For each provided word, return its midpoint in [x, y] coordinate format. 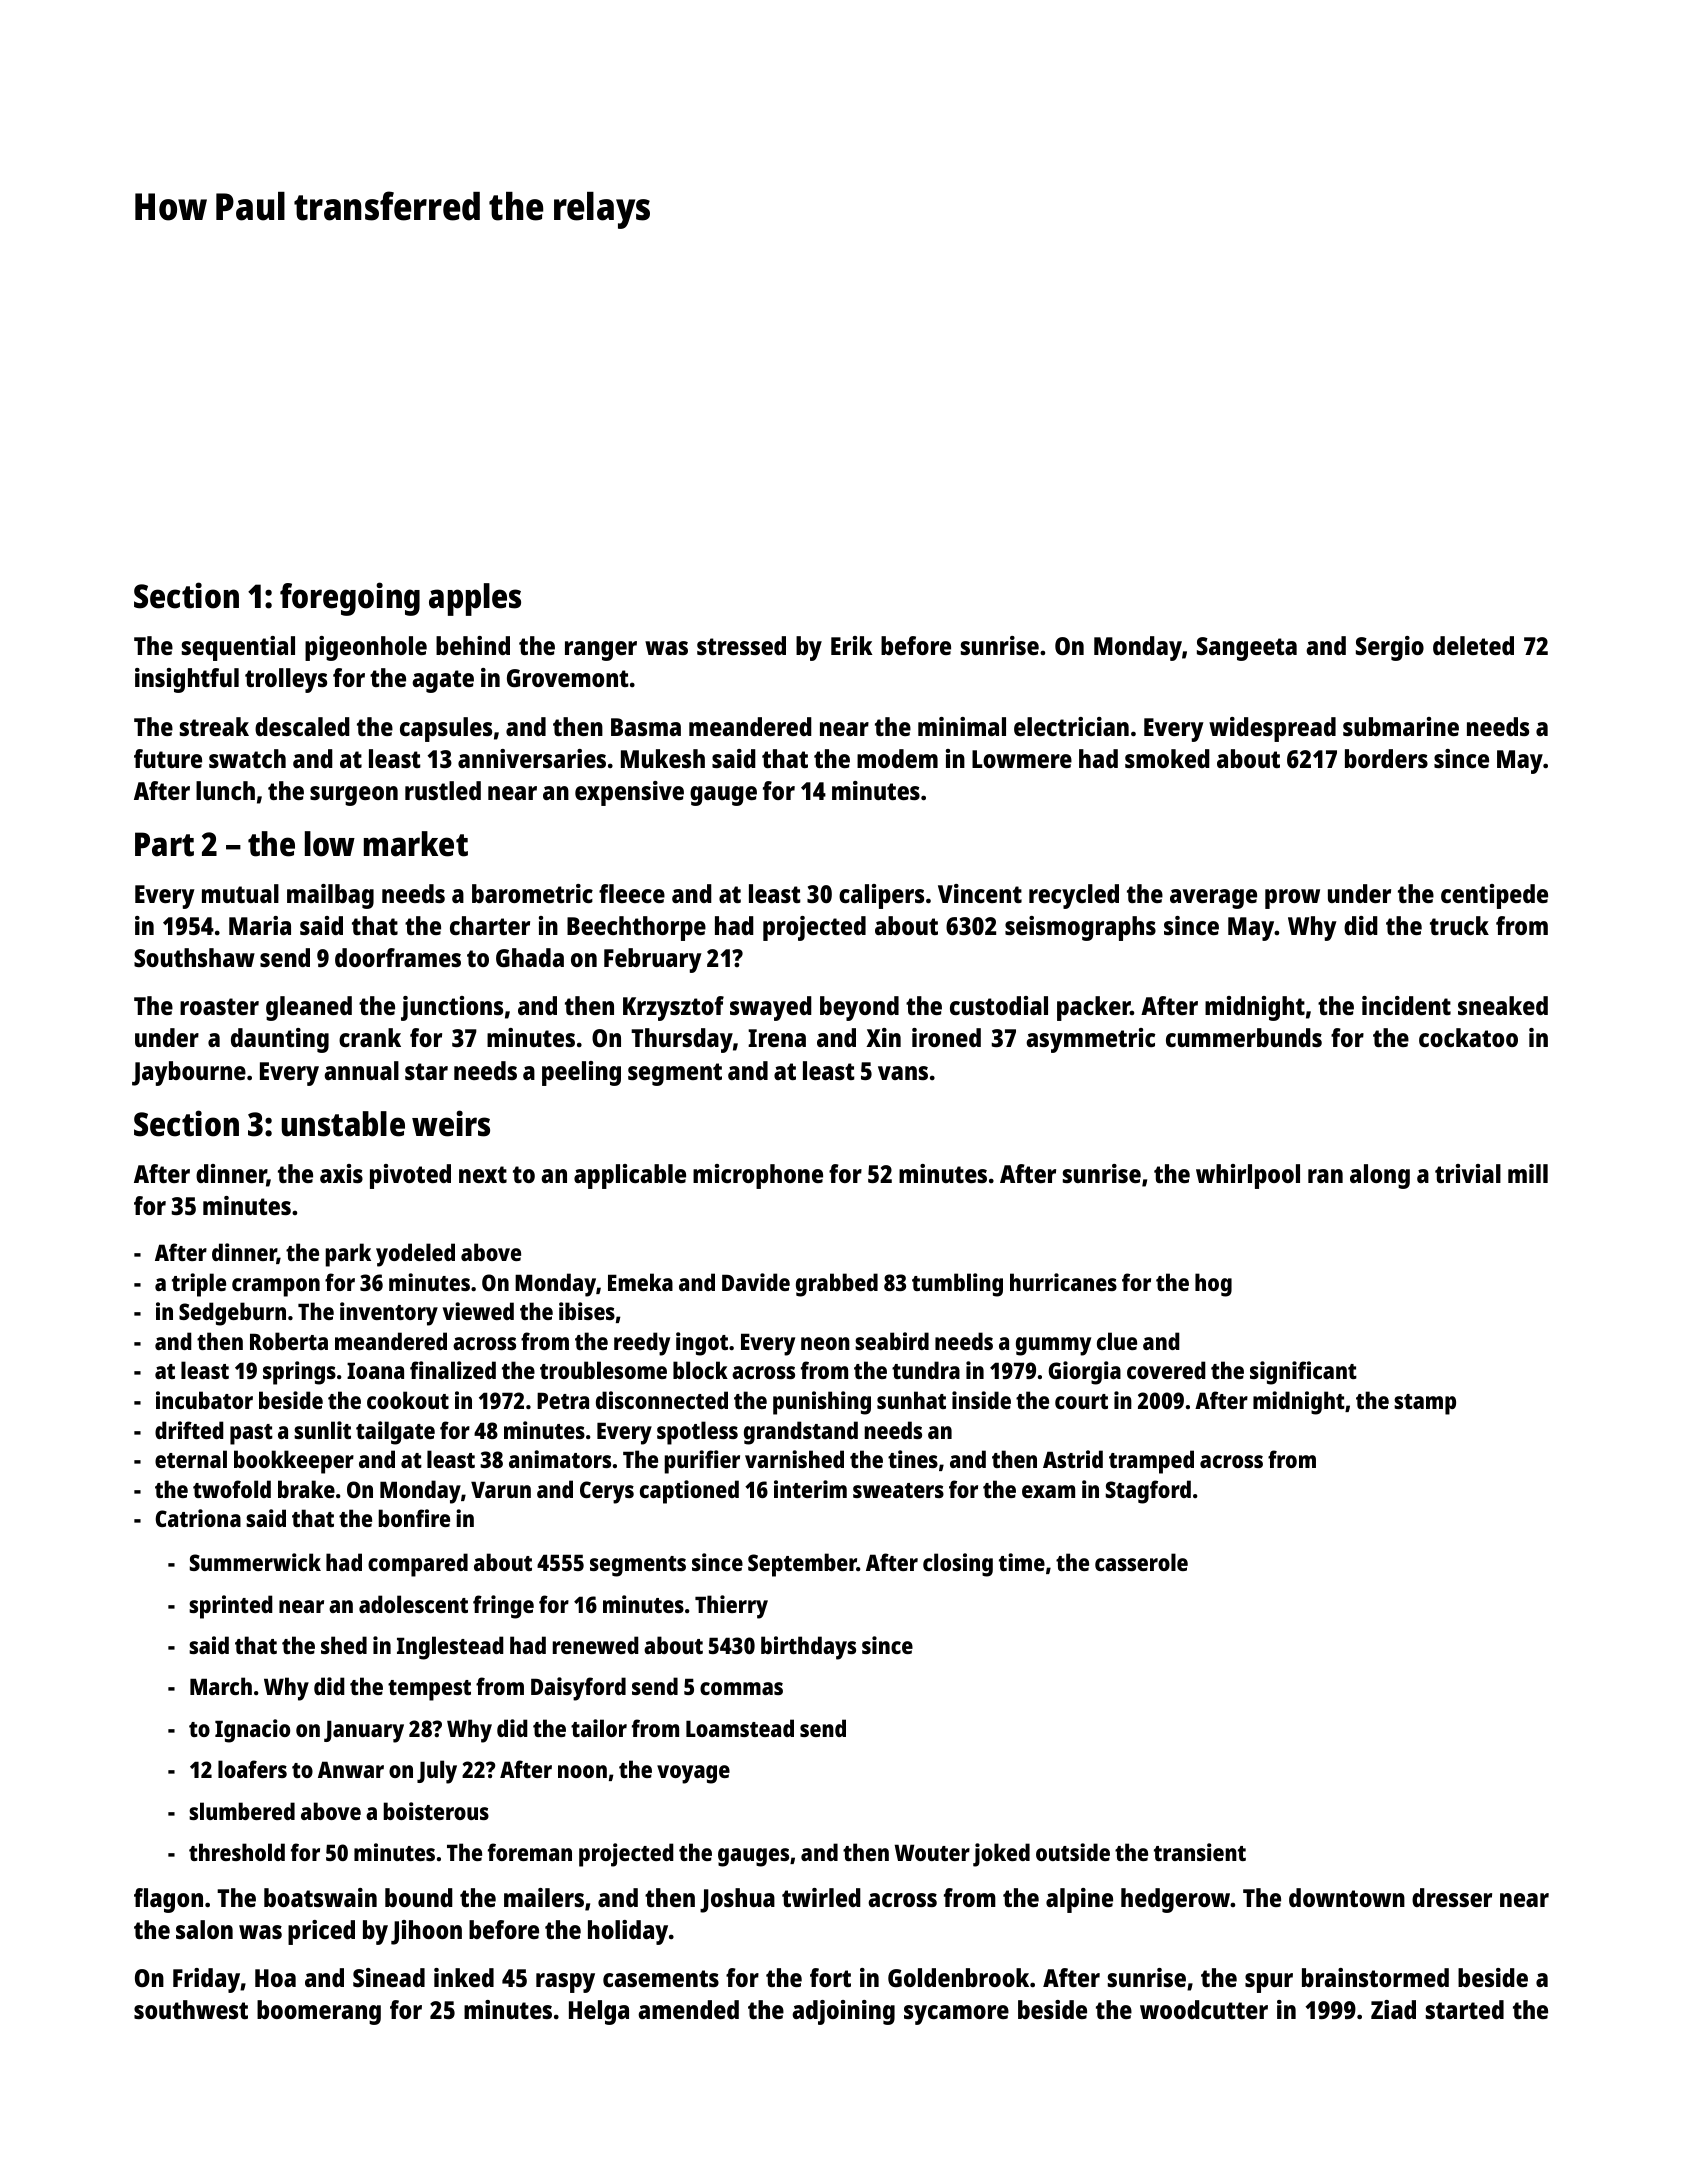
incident [1406, 1005]
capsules [446, 729]
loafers [252, 1769]
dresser [1452, 1897]
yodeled [415, 1255]
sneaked [1503, 1005]
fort [830, 1977]
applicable [630, 1176]
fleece [632, 893]
